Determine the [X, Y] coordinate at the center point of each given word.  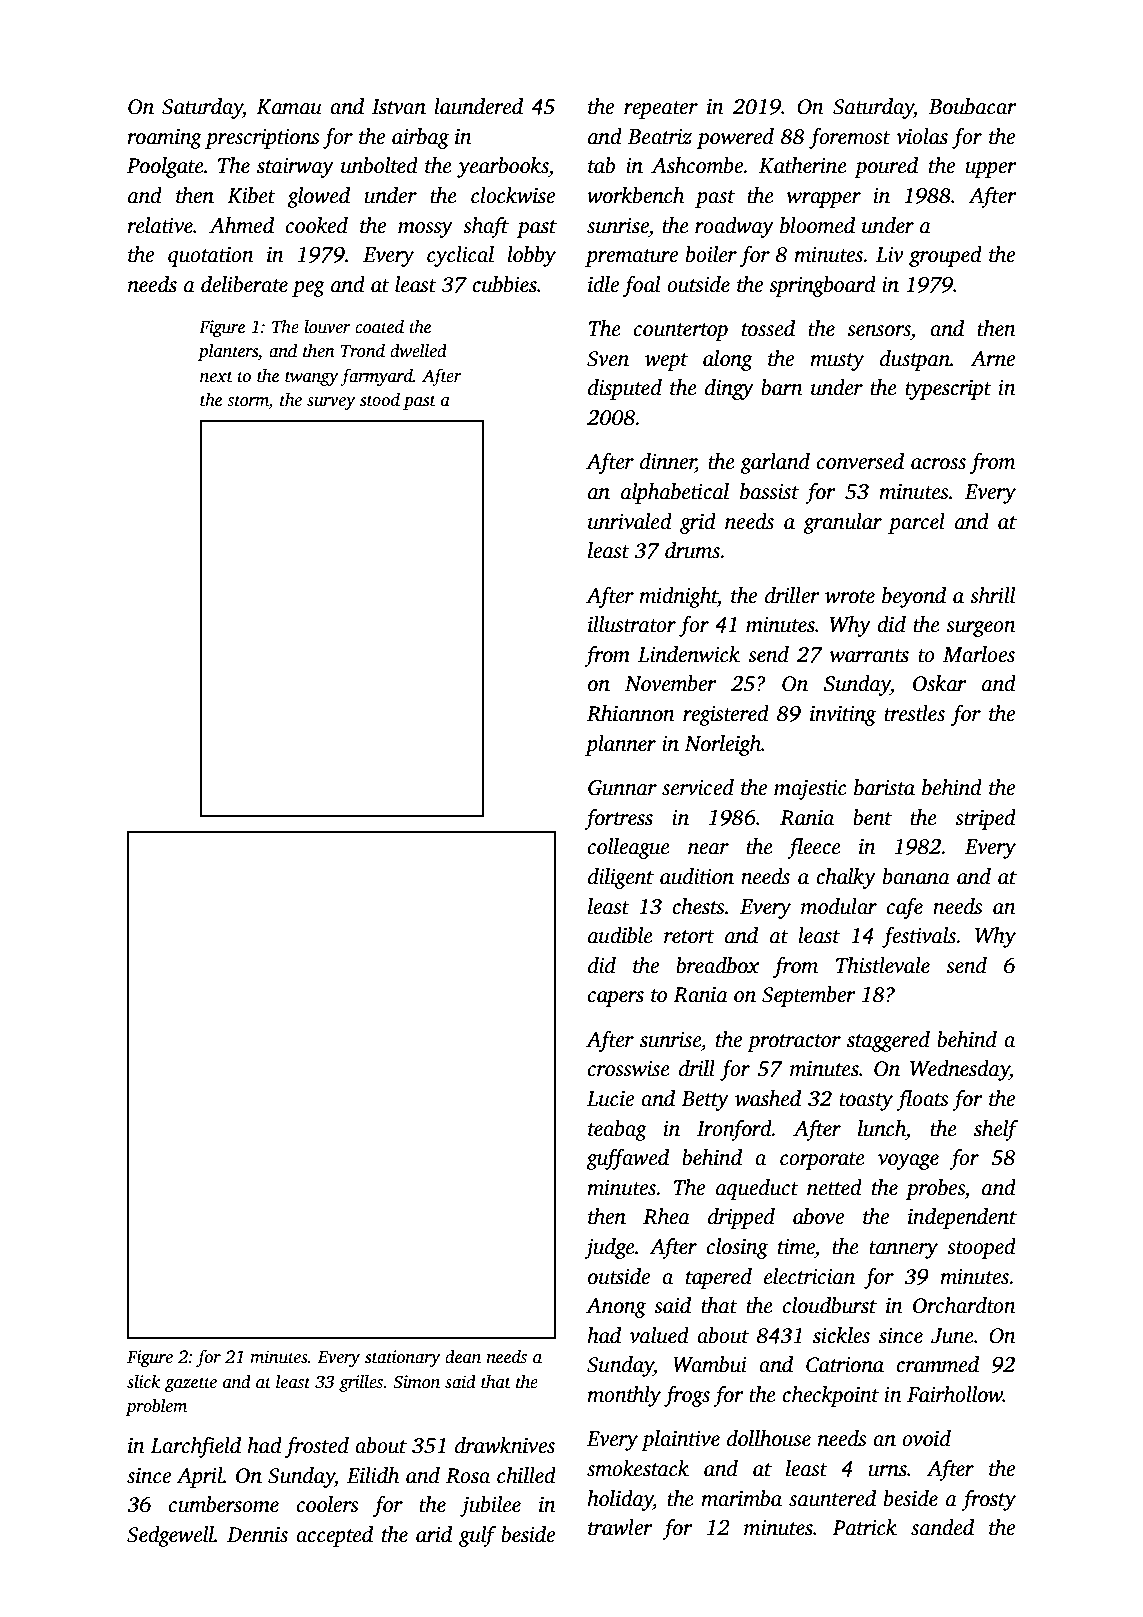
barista [884, 787]
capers [616, 999]
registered [726, 715]
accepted [334, 1536]
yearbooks [503, 167]
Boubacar [972, 106]
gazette [191, 1384]
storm [248, 402]
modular [839, 906]
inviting [843, 716]
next [216, 377]
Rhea [666, 1216]
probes [935, 1189]
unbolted [379, 165]
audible [620, 935]
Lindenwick [689, 654]
